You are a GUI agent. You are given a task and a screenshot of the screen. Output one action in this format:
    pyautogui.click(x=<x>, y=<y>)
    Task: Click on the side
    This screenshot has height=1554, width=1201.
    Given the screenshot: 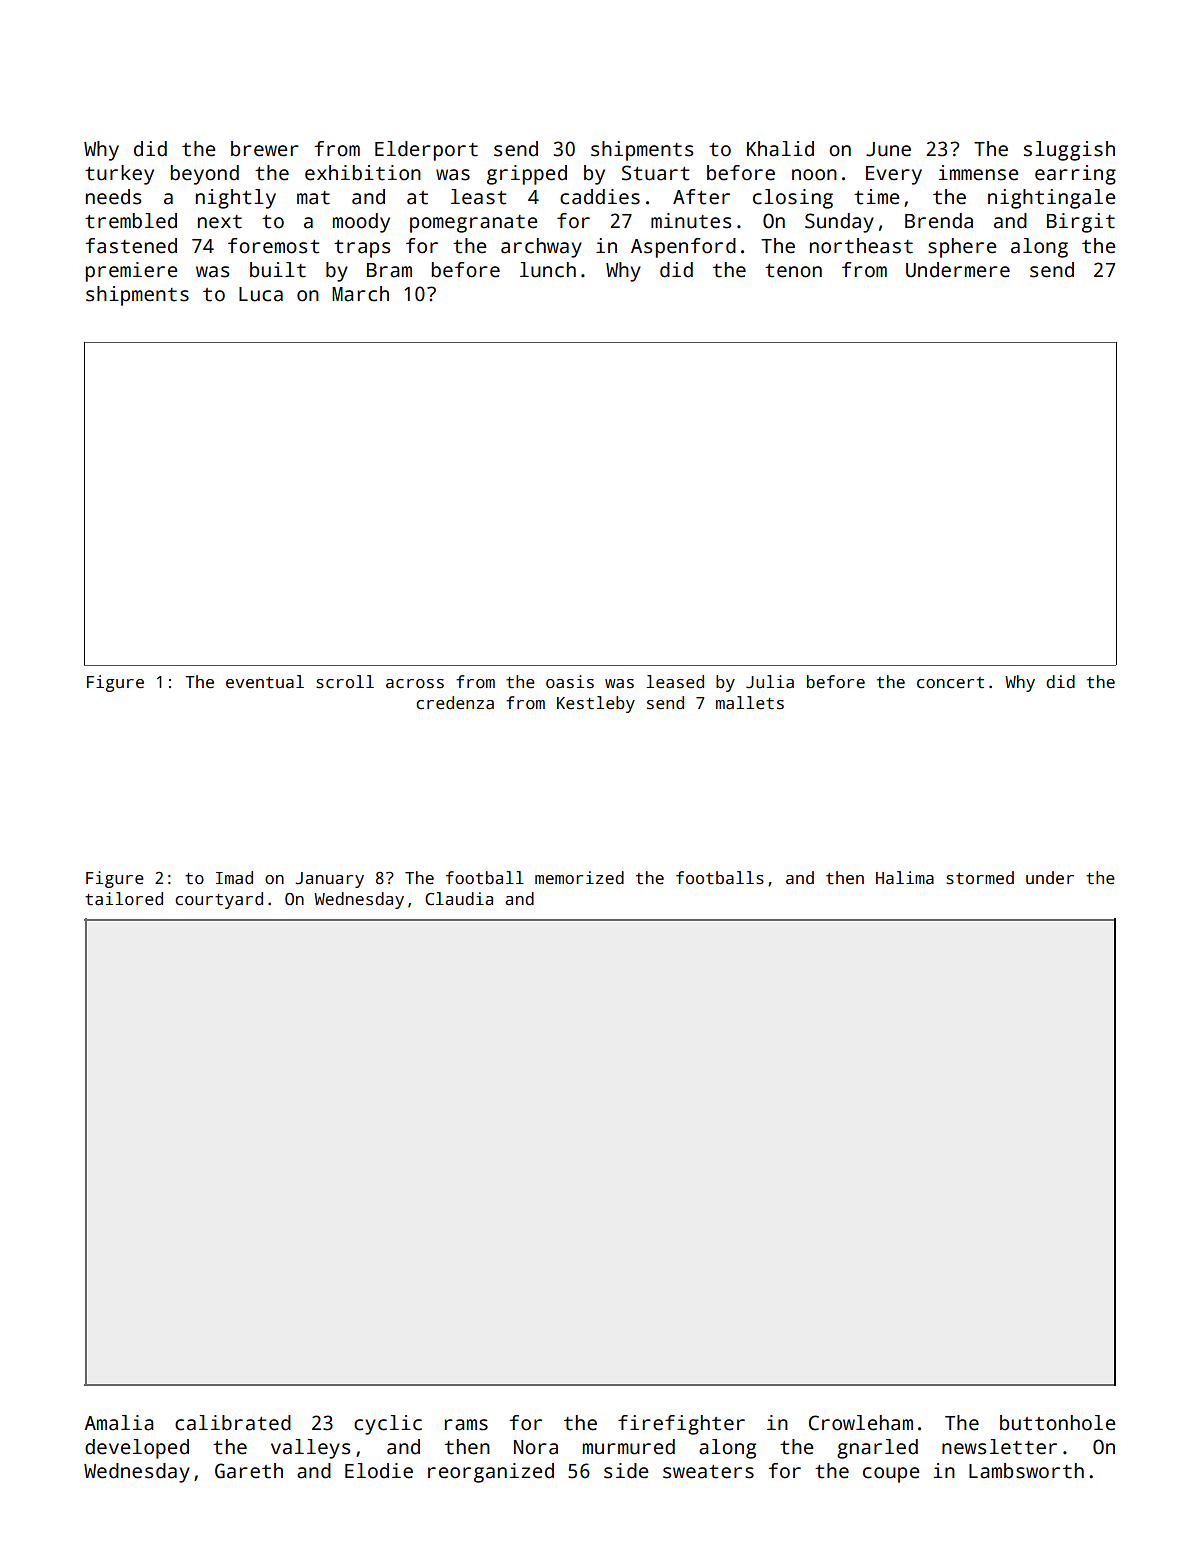 What is the action you would take?
    pyautogui.click(x=626, y=1471)
